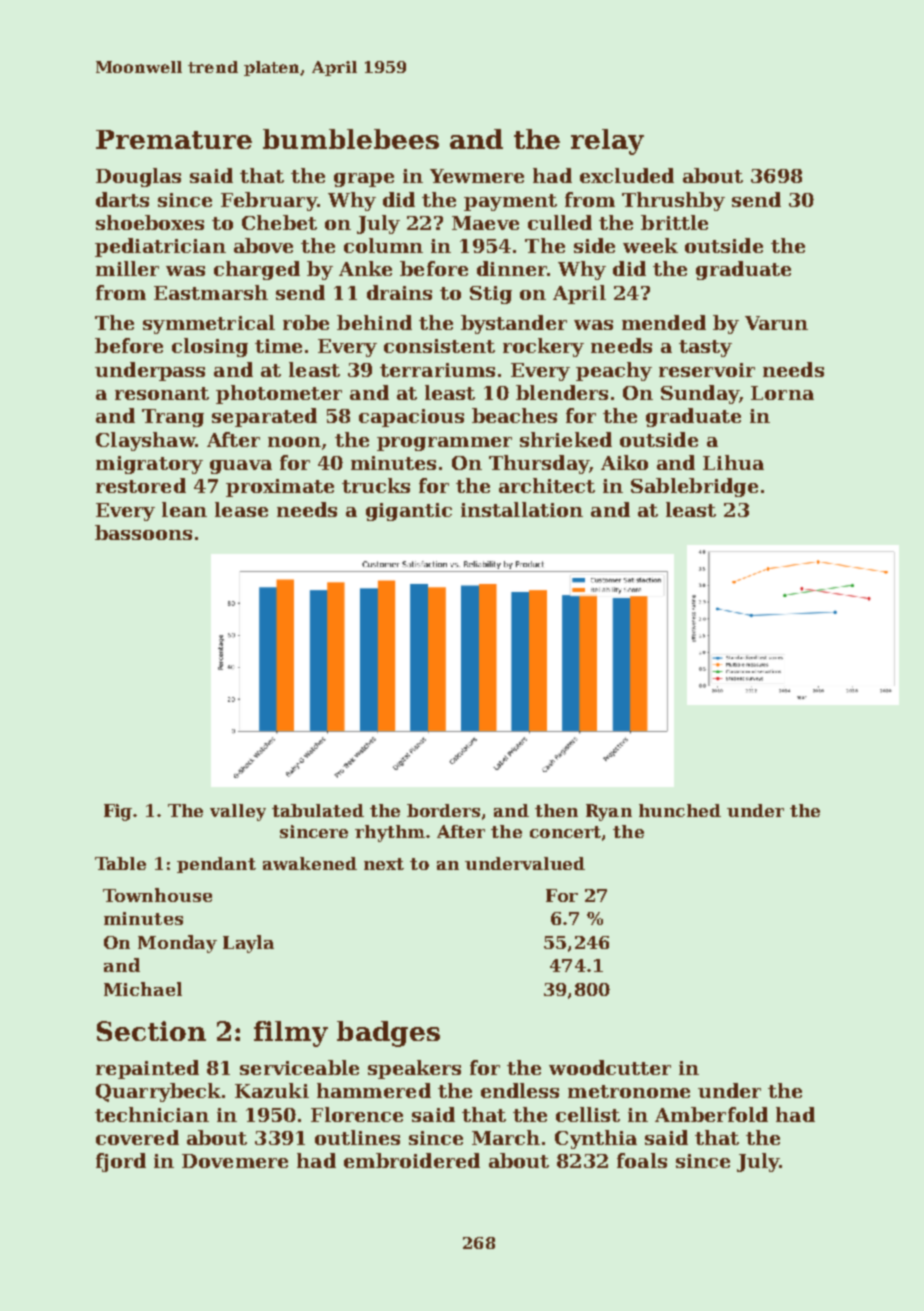 The height and width of the screenshot is (1311, 924). I want to click on borders, so click(443, 810).
